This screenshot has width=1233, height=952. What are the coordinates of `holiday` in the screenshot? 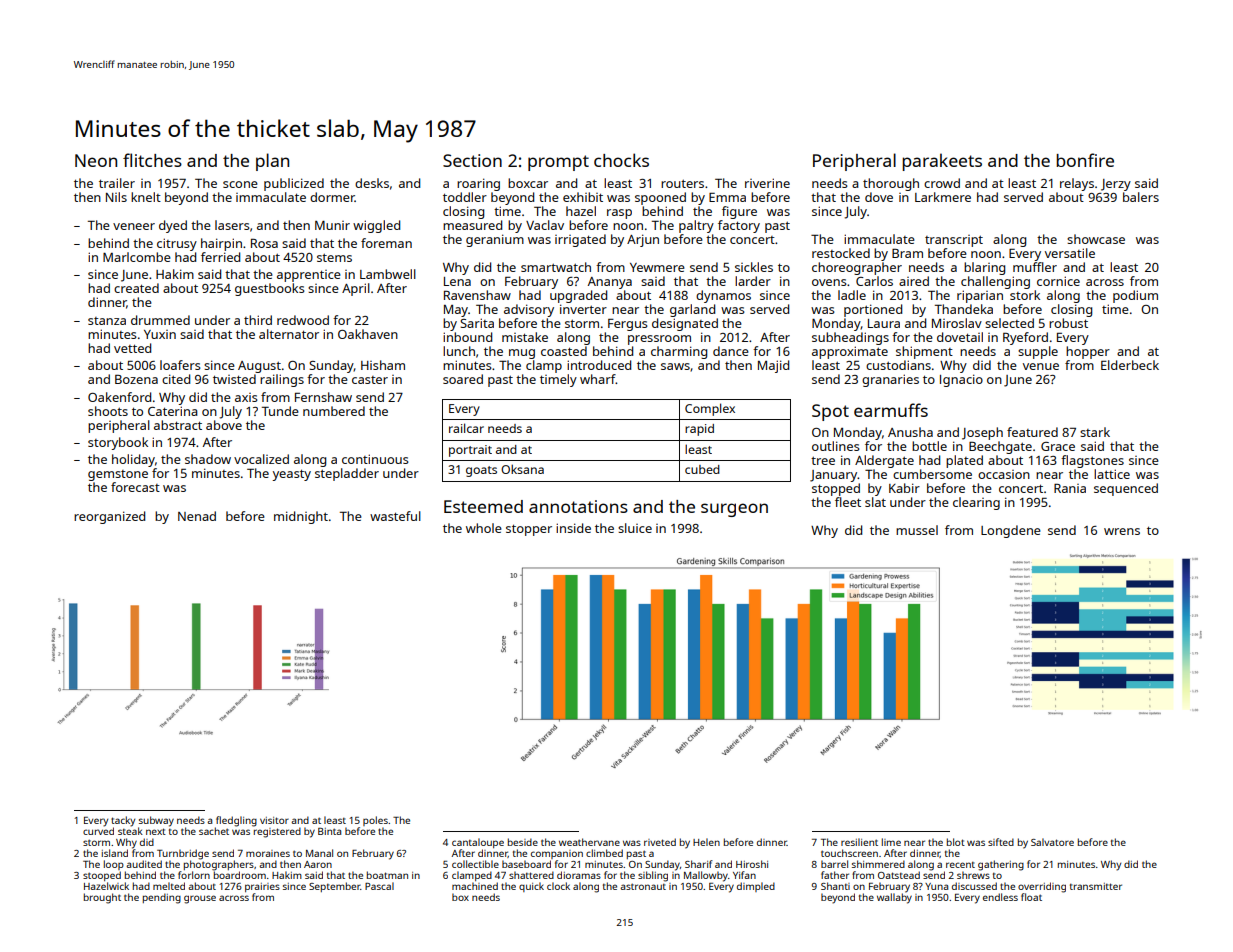 It's located at (133, 460).
